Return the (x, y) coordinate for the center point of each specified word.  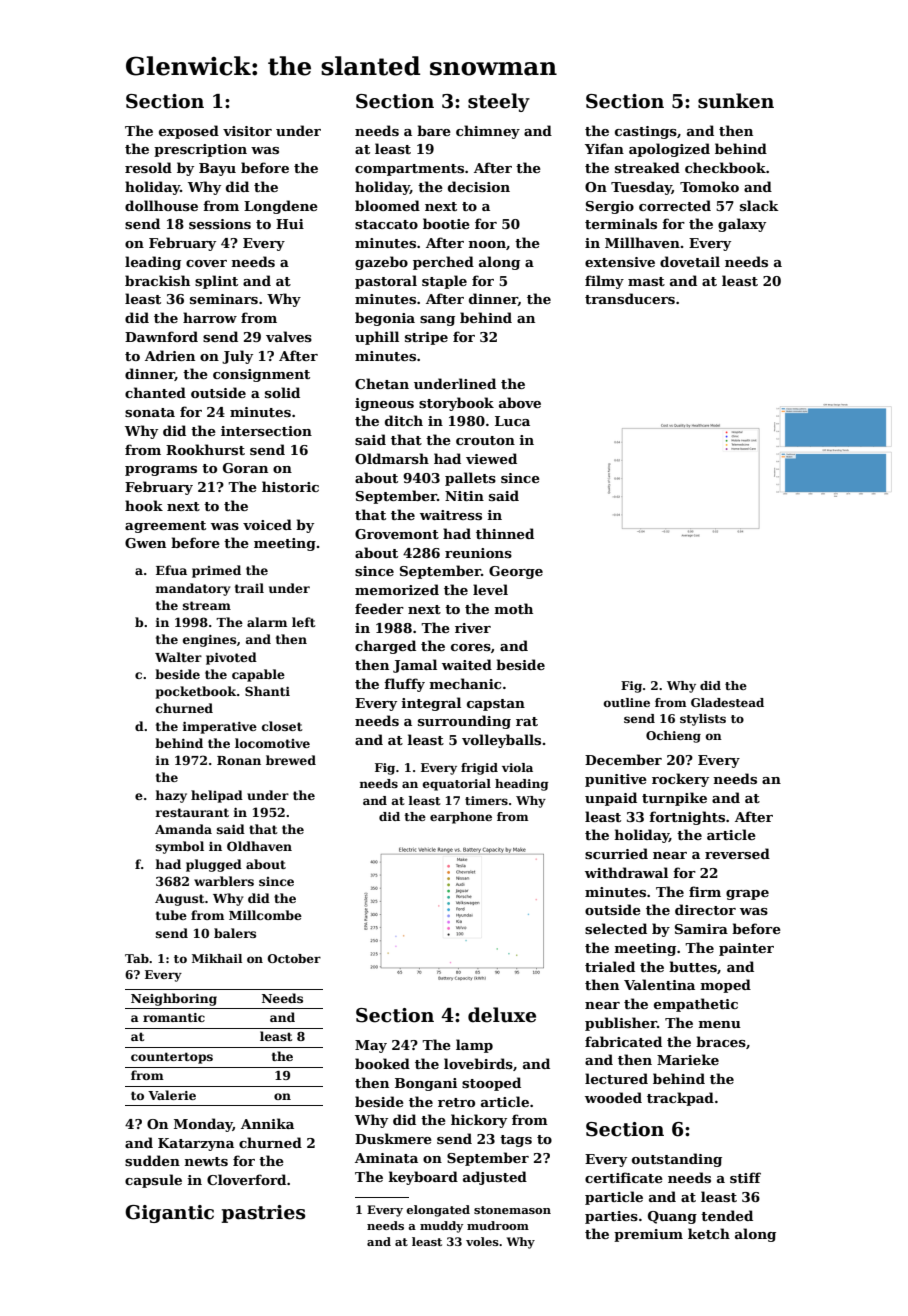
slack (759, 205)
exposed (189, 132)
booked (382, 1063)
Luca (512, 421)
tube (171, 915)
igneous (384, 404)
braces (721, 1041)
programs (161, 471)
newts (206, 1161)
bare (434, 130)
